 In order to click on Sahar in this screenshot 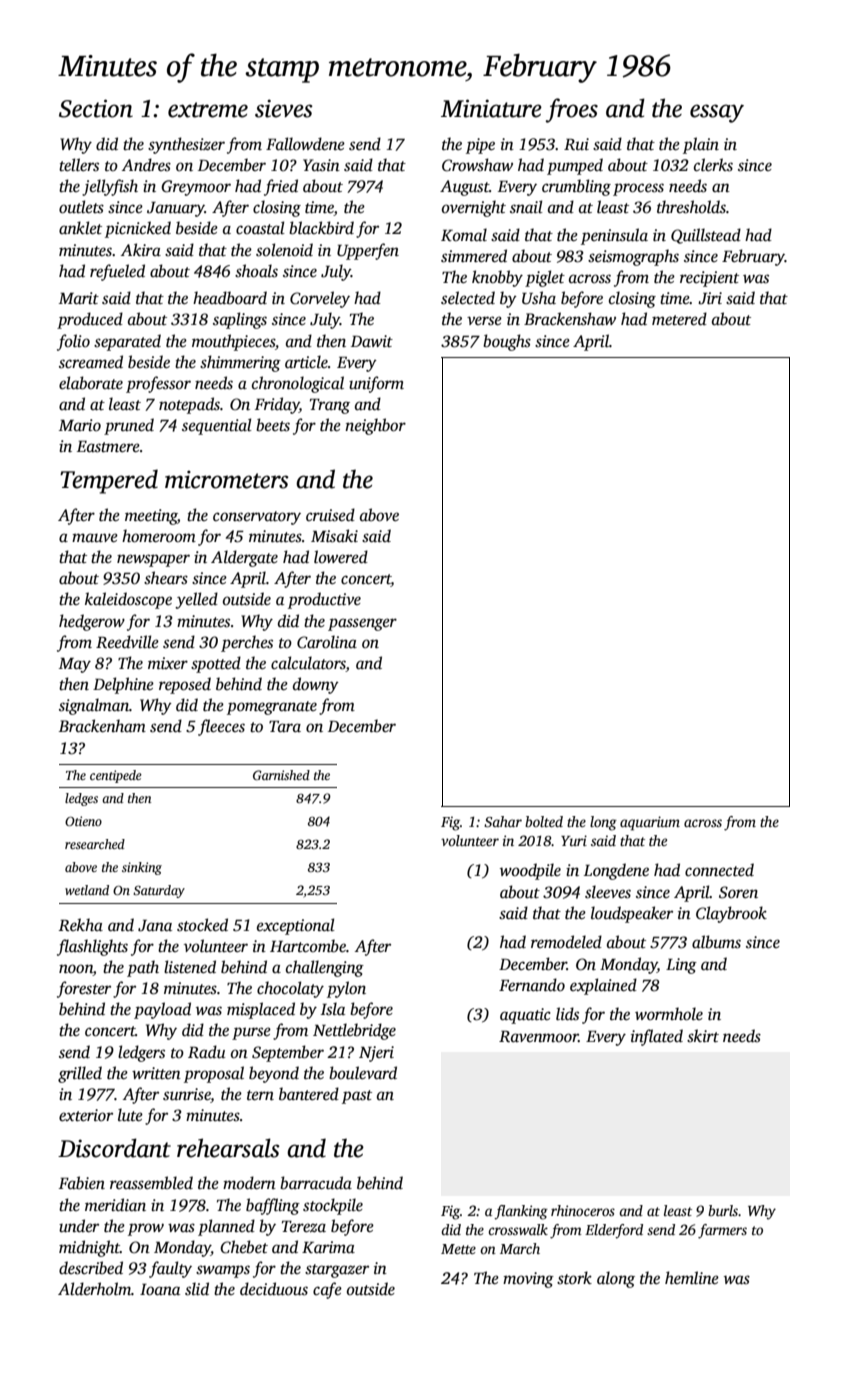, I will do `click(503, 821)`.
